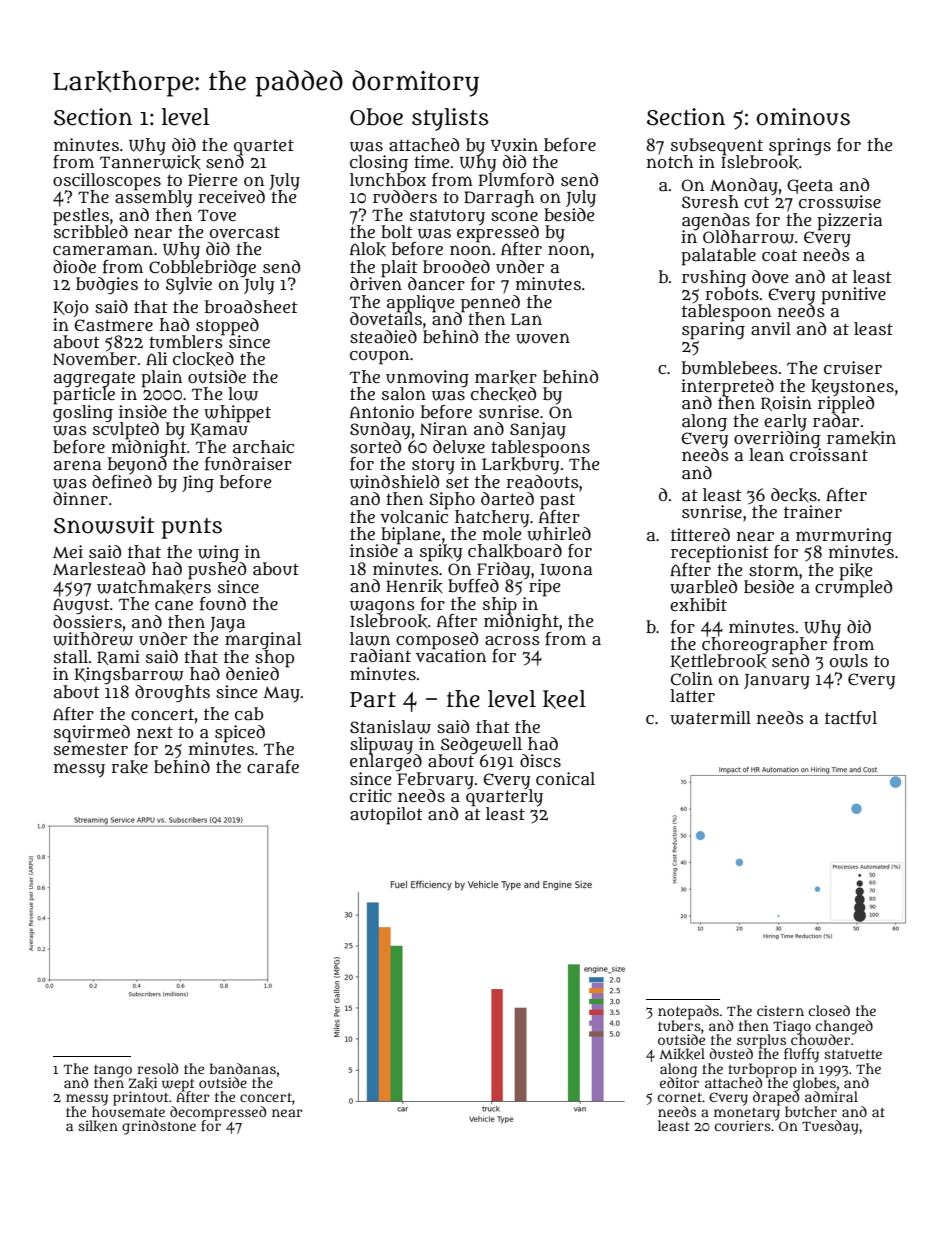 The width and height of the image is (952, 1233). What do you see at coordinates (159, 1127) in the image?
I see `grindstone` at bounding box center [159, 1127].
